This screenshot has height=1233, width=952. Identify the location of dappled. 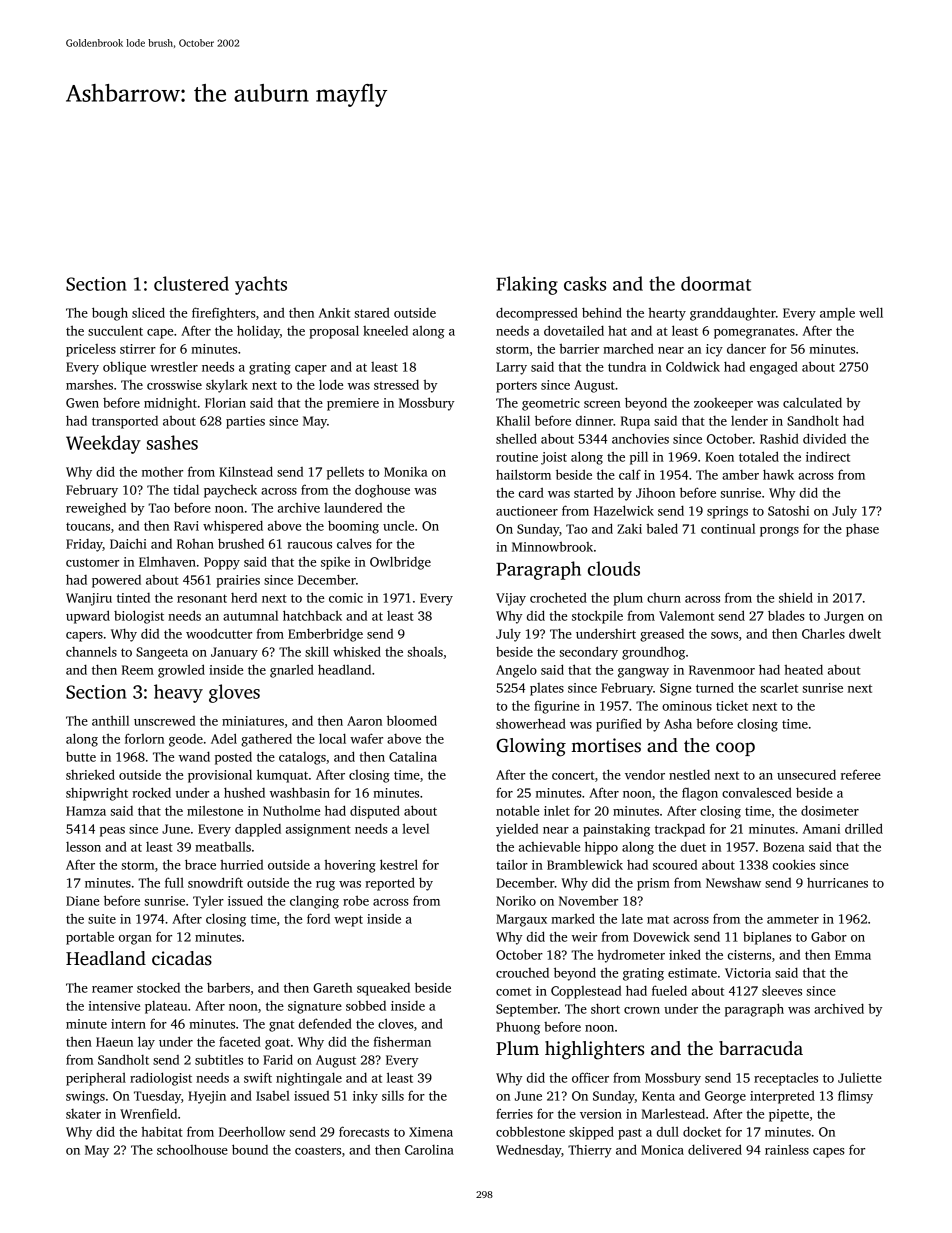
(258, 830).
